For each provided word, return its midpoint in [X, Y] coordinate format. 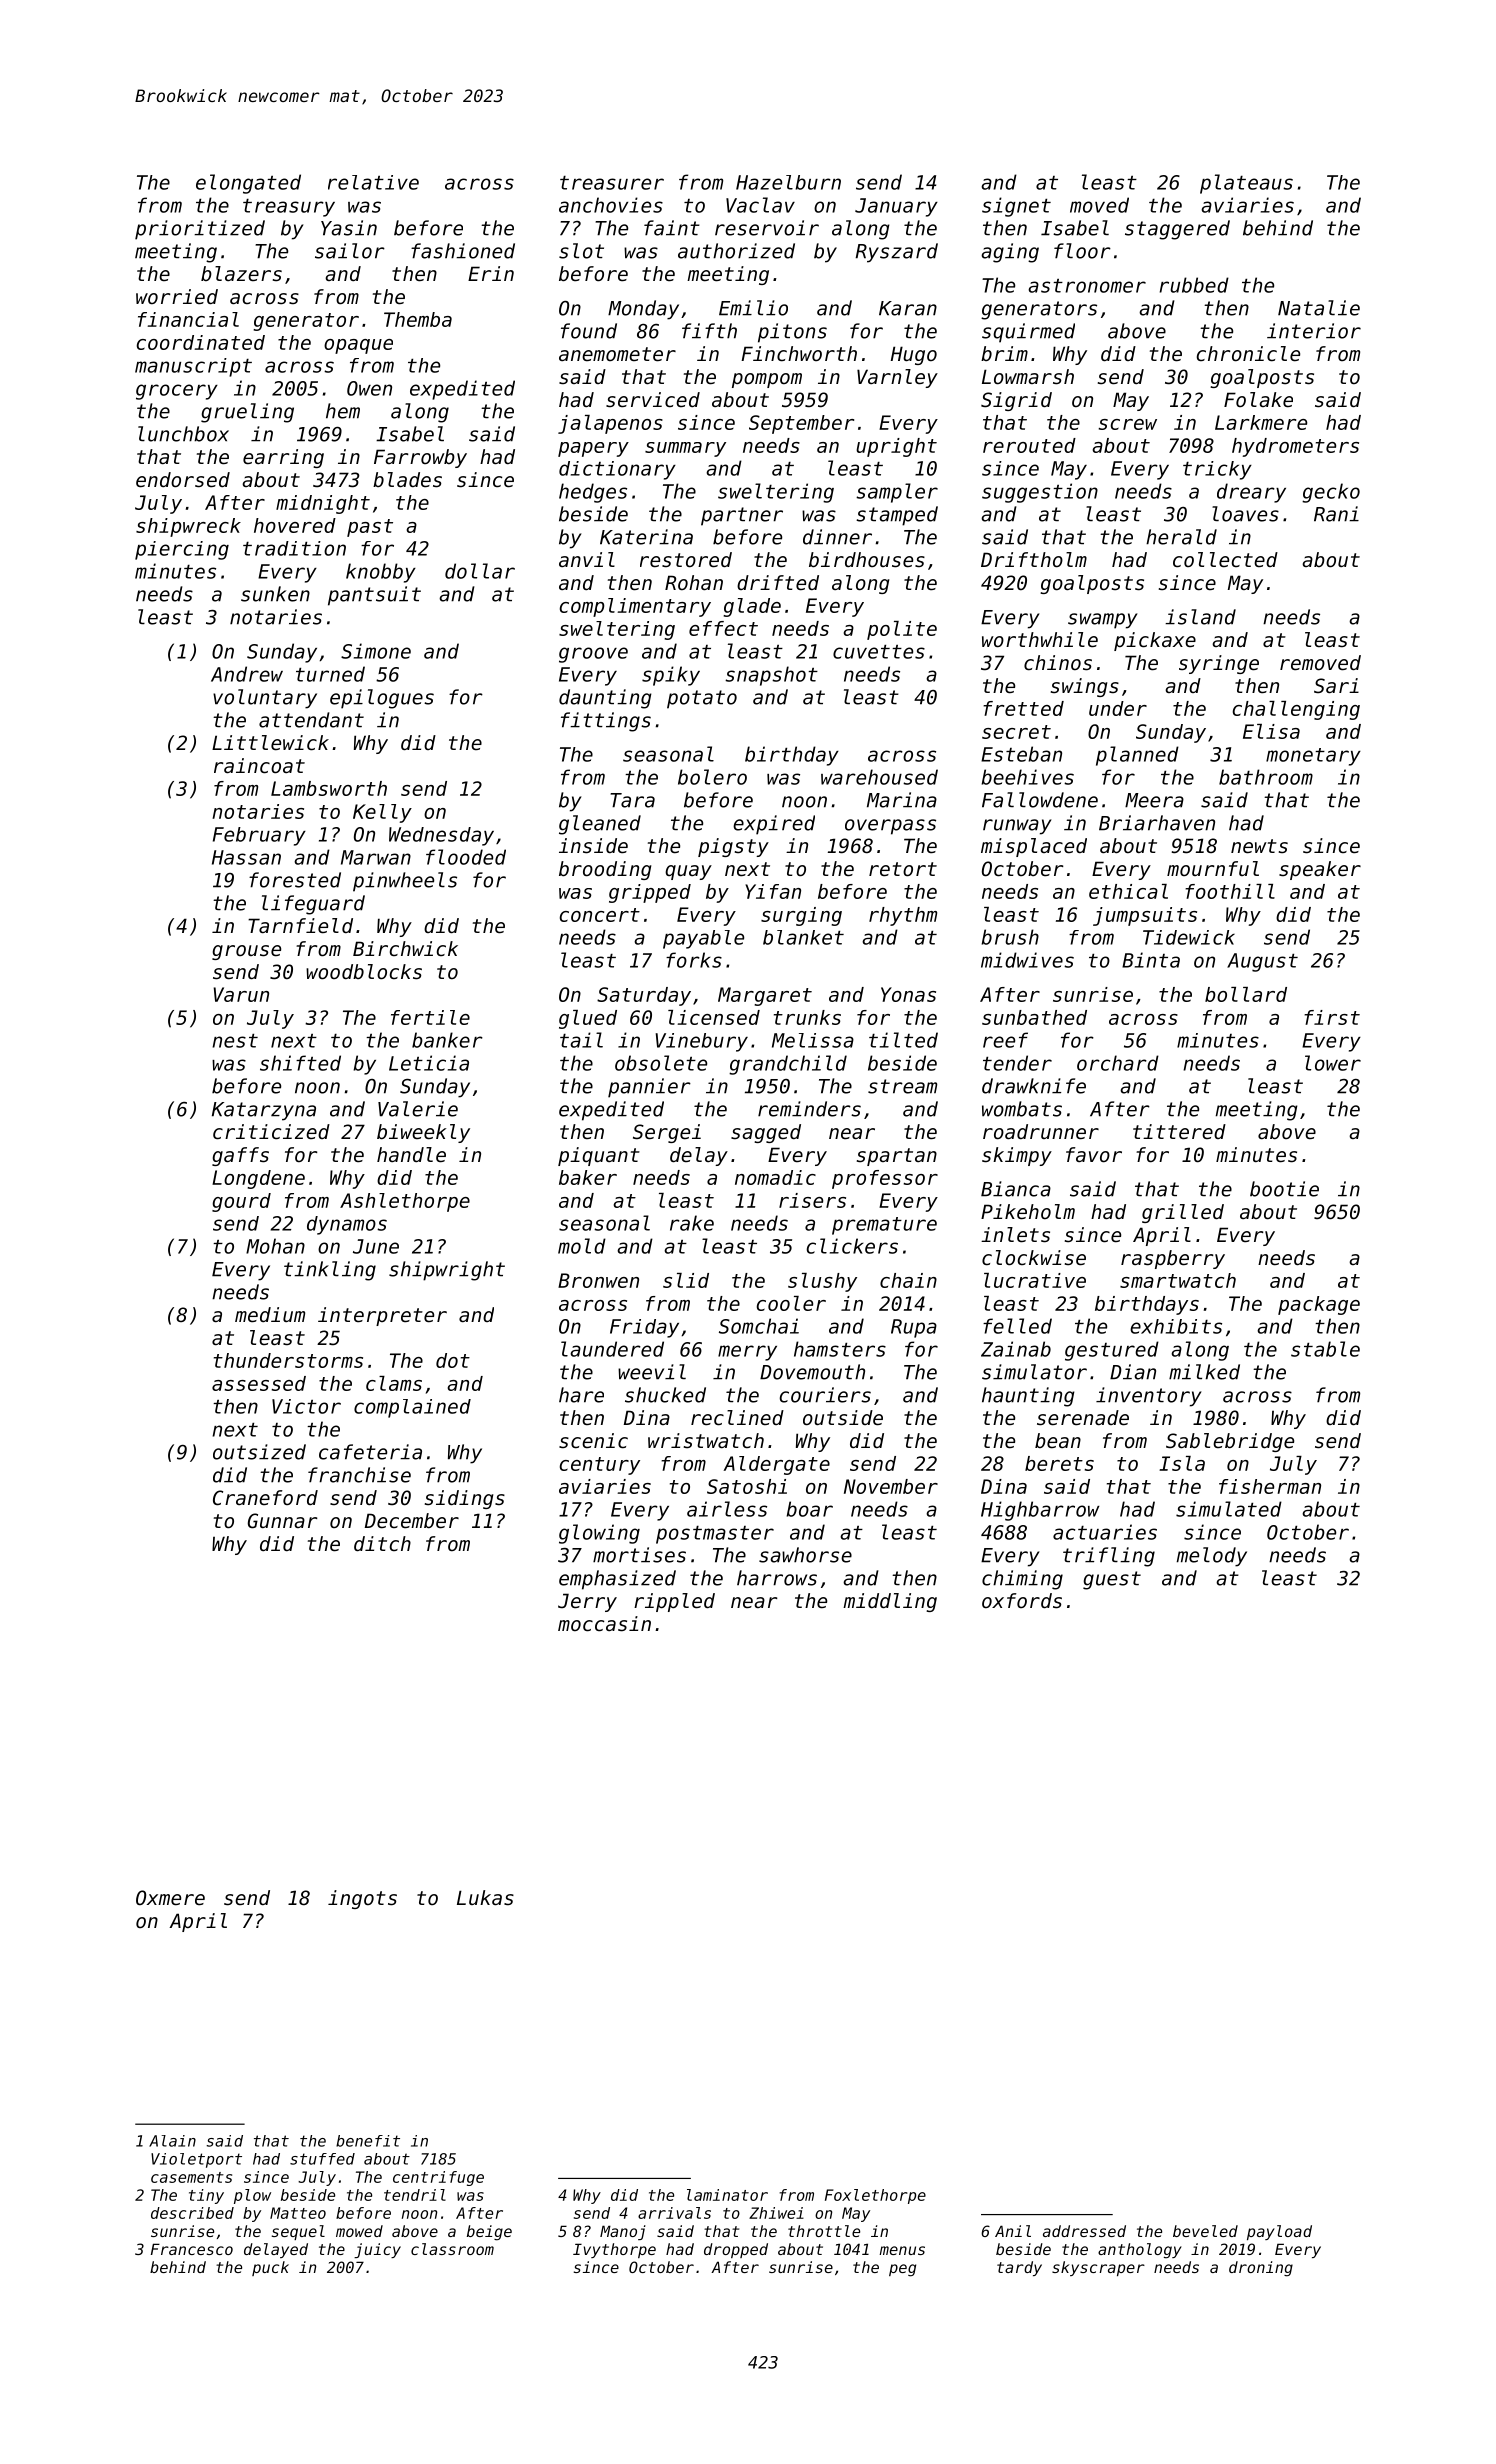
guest [1112, 1580]
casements [191, 2177]
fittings [606, 722]
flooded [466, 857]
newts [1259, 846]
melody [1212, 1557]
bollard [1246, 994]
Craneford [265, 1498]
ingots [362, 1899]
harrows [777, 1578]
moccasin [604, 1624]
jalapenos [610, 424]
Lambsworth [329, 788]
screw [1128, 424]
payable [703, 939]
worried [177, 297]
